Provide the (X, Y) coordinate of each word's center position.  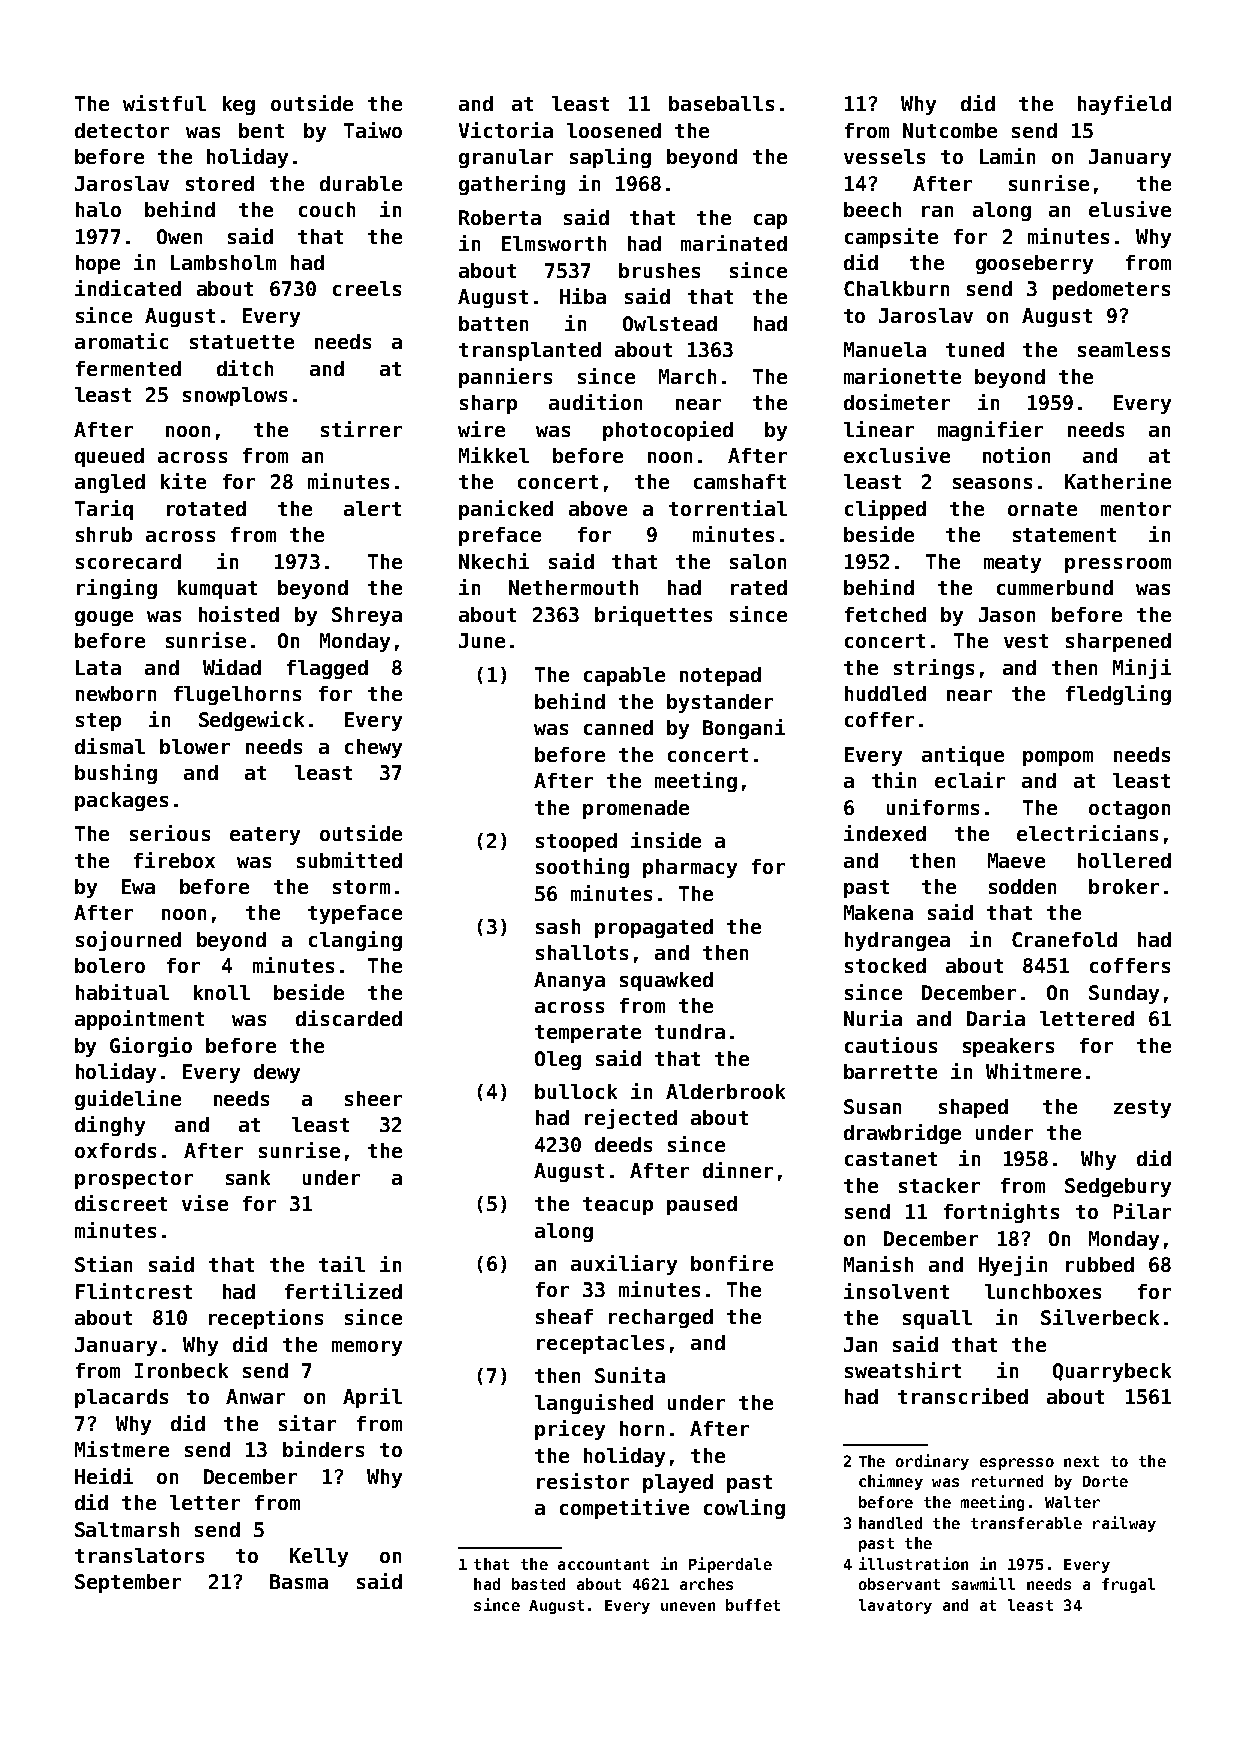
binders (323, 1449)
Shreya (367, 616)
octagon (1129, 810)
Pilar (1142, 1211)
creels (367, 288)
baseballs (721, 103)
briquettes (653, 616)
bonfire (732, 1263)
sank (248, 1177)
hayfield (1124, 105)
